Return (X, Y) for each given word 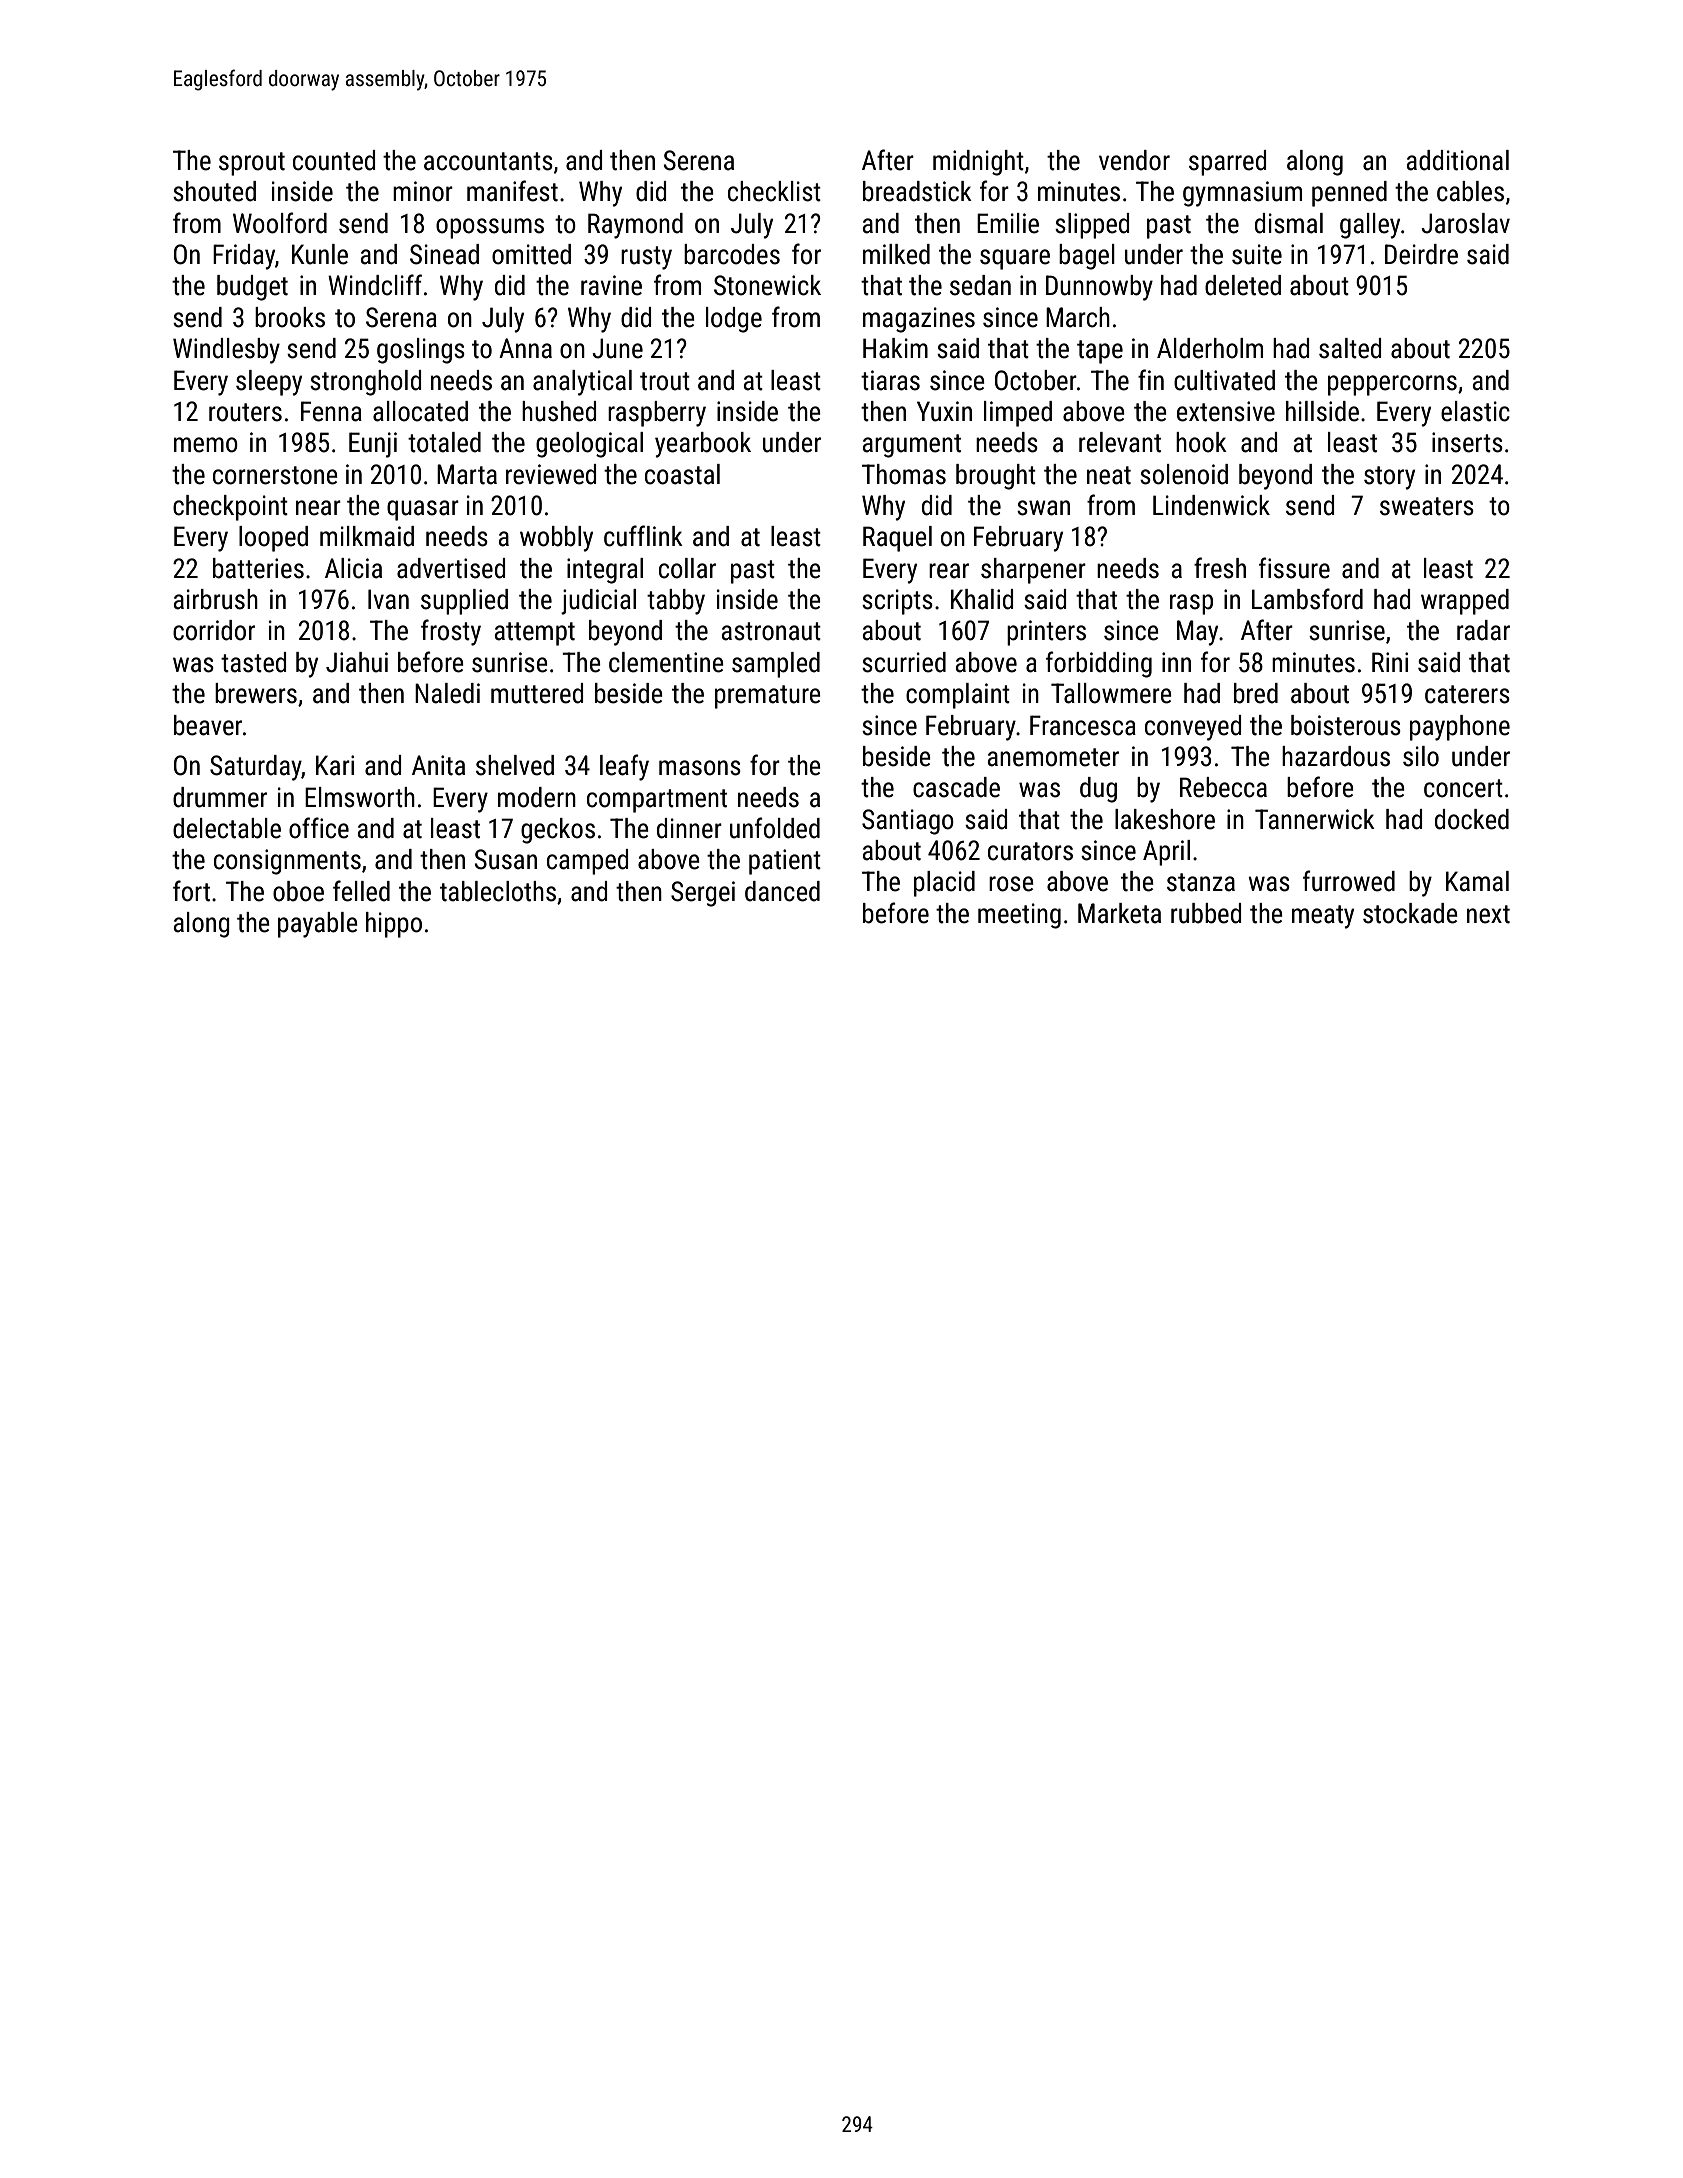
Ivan (388, 599)
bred (1256, 693)
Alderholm (1210, 348)
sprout (252, 164)
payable (318, 925)
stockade (1410, 913)
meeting (1019, 916)
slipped (1092, 226)
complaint (958, 696)
